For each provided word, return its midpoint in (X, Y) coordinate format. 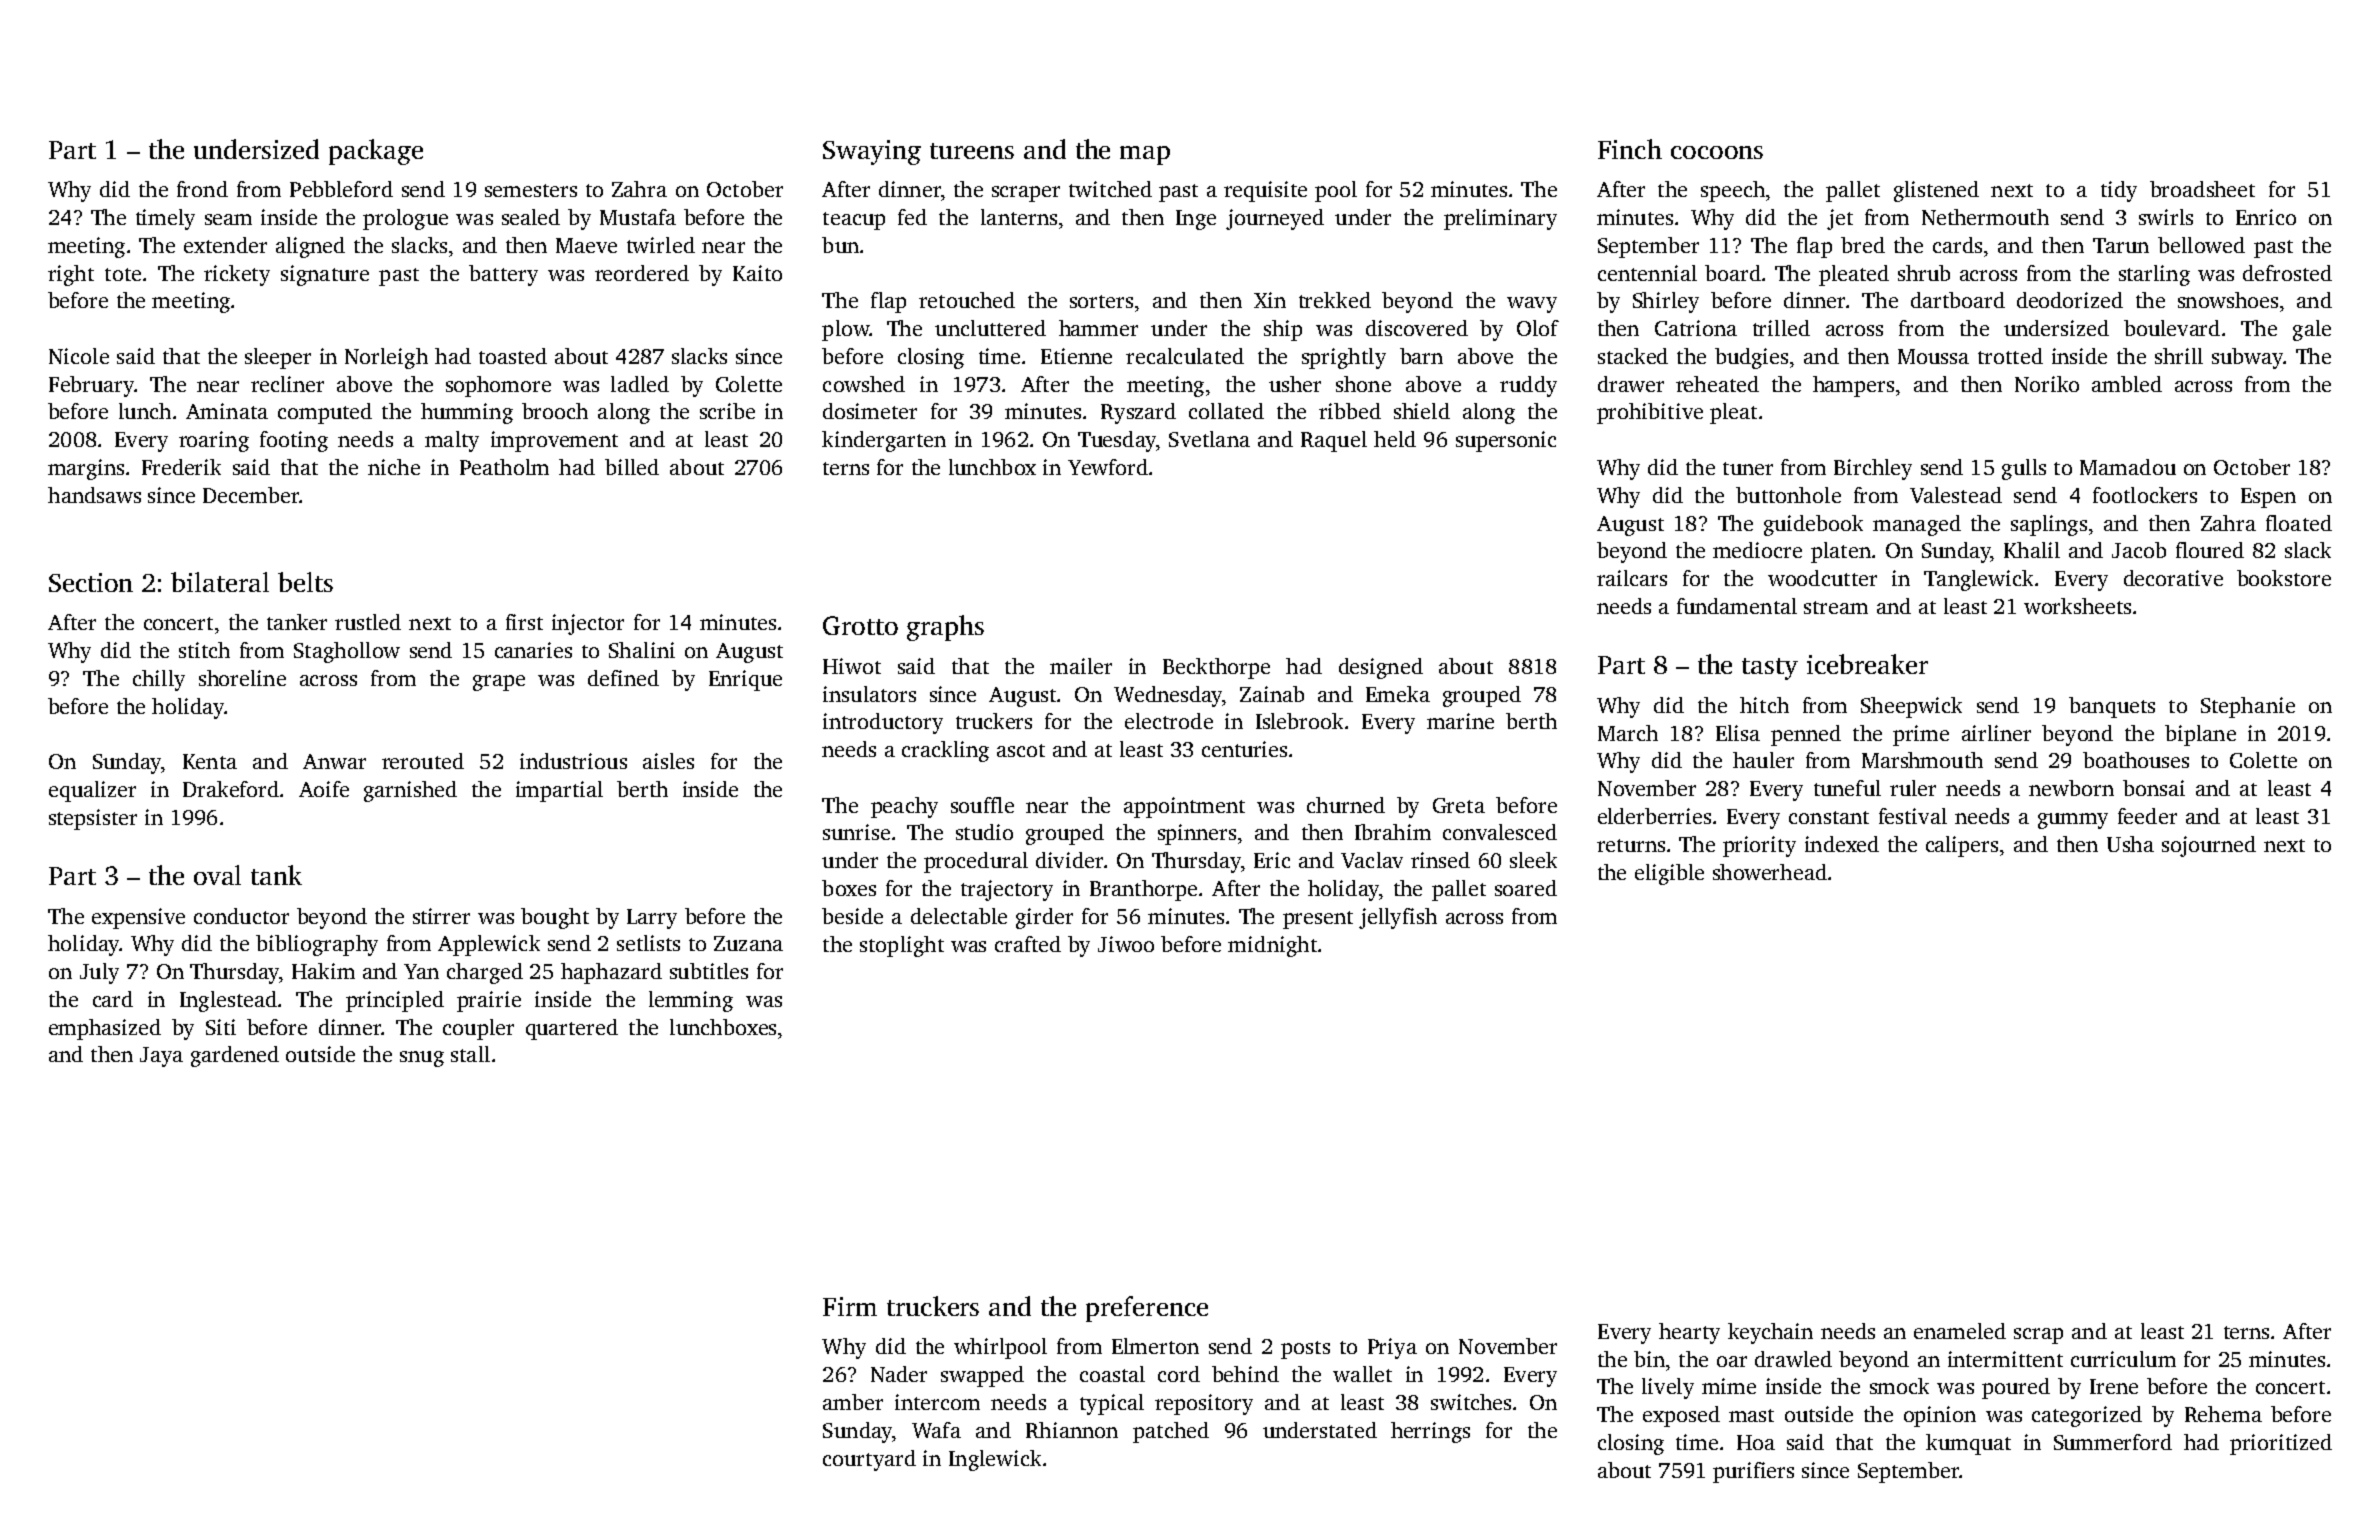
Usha (2130, 844)
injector (588, 624)
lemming (691, 1001)
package (376, 152)
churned (1346, 805)
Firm (850, 1306)
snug (422, 1059)
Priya (1392, 1348)
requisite (1265, 191)
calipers (1962, 846)
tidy (2119, 191)
